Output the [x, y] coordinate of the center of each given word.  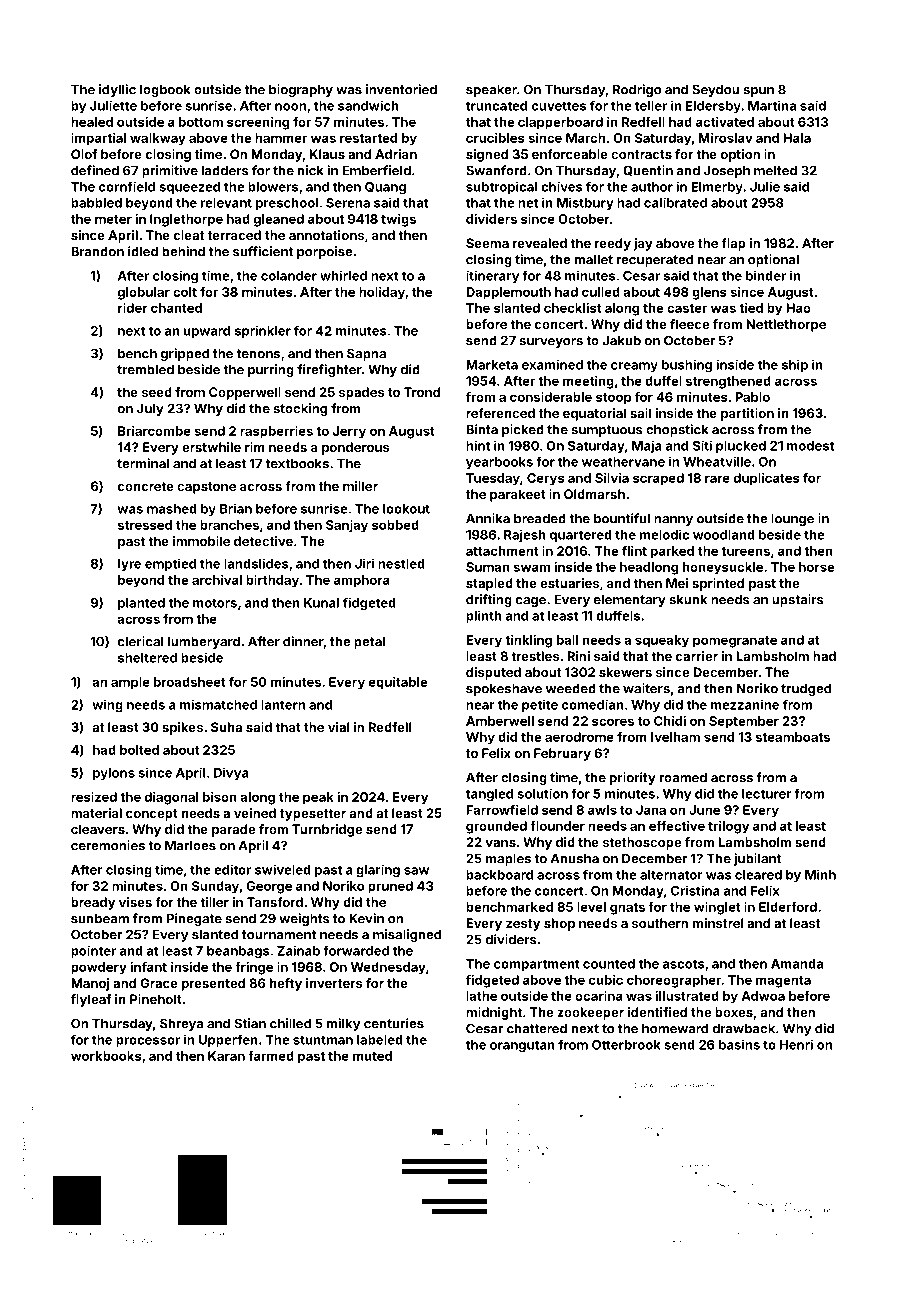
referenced [500, 413]
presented [213, 984]
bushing [687, 366]
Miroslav [726, 138]
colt [185, 292]
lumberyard [204, 642]
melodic [664, 534]
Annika [488, 518]
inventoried [401, 89]
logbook [165, 90]
